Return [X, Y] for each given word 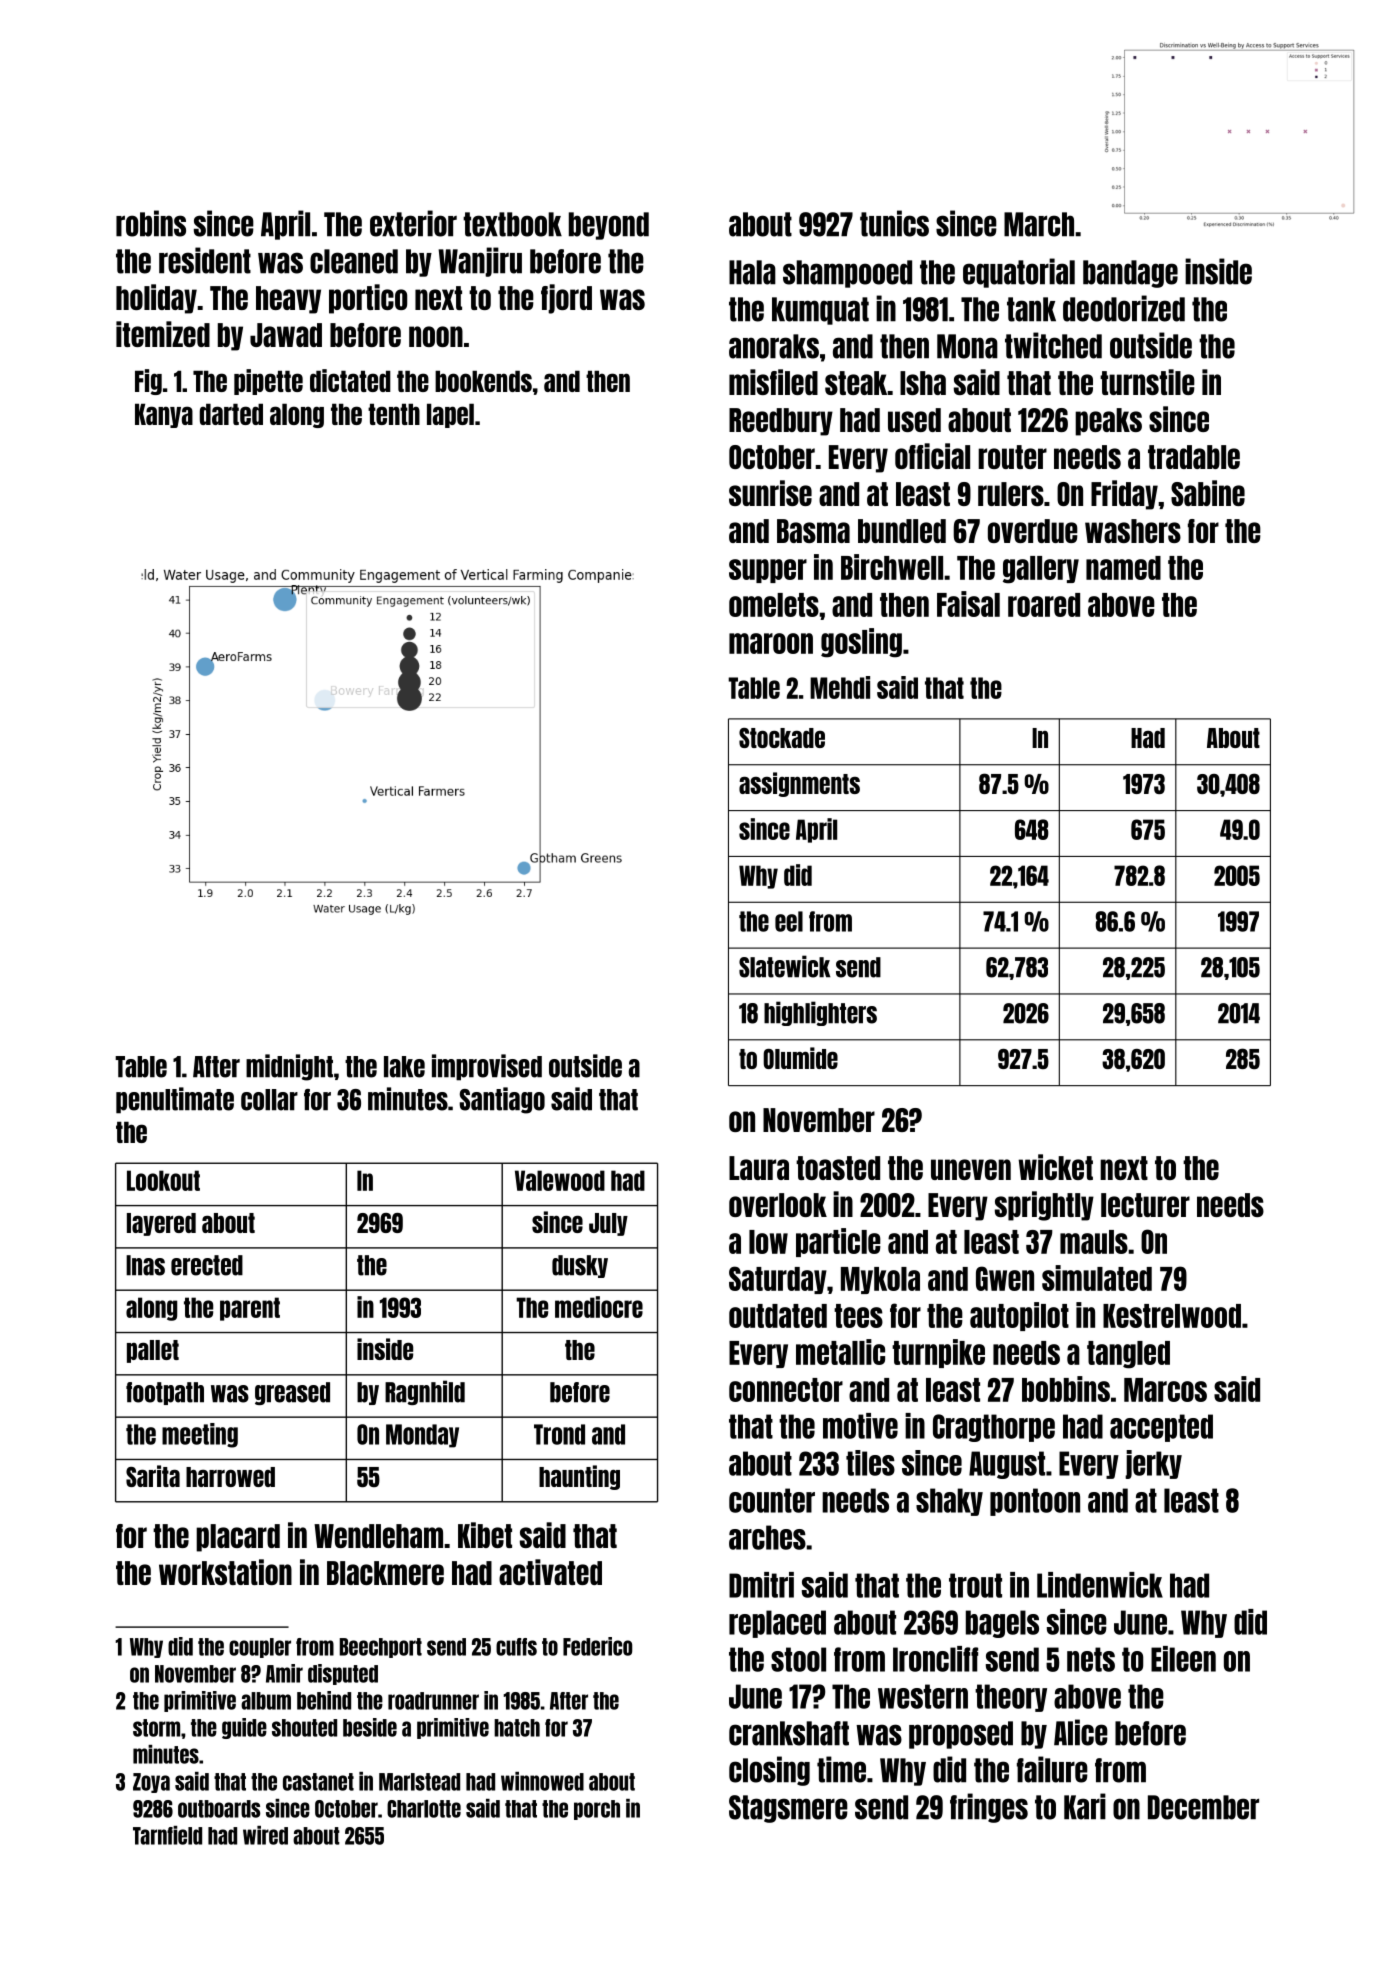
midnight [289, 1067]
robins [151, 223]
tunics [894, 223]
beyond [609, 226]
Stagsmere [788, 1809]
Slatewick [784, 966]
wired [265, 1835]
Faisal [968, 604]
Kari [1085, 1806]
